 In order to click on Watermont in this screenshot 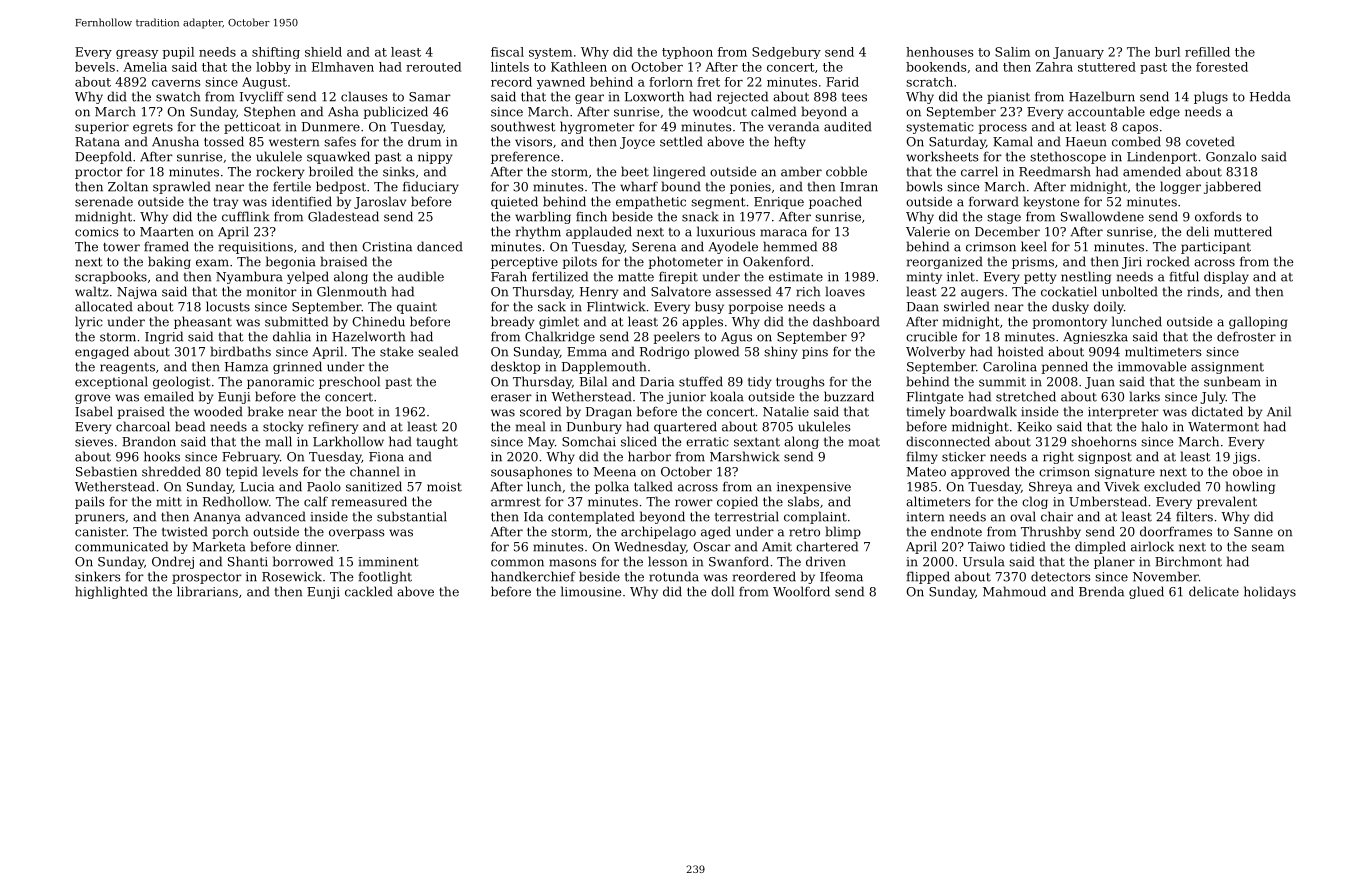, I will do `click(1223, 427)`.
